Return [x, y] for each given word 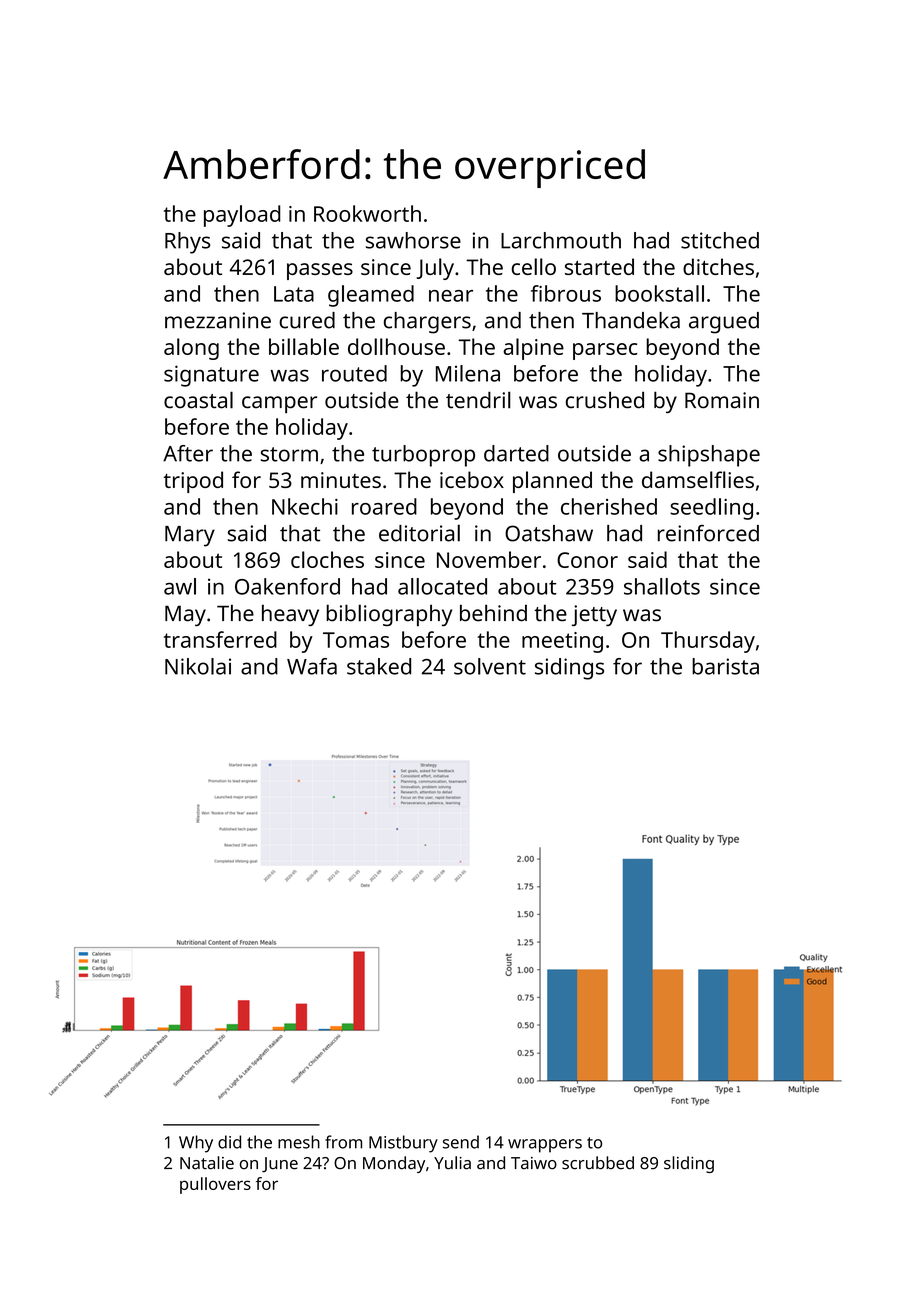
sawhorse [413, 240]
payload [242, 216]
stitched [720, 240]
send [461, 1142]
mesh [299, 1142]
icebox [472, 479]
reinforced [708, 533]
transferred [220, 639]
